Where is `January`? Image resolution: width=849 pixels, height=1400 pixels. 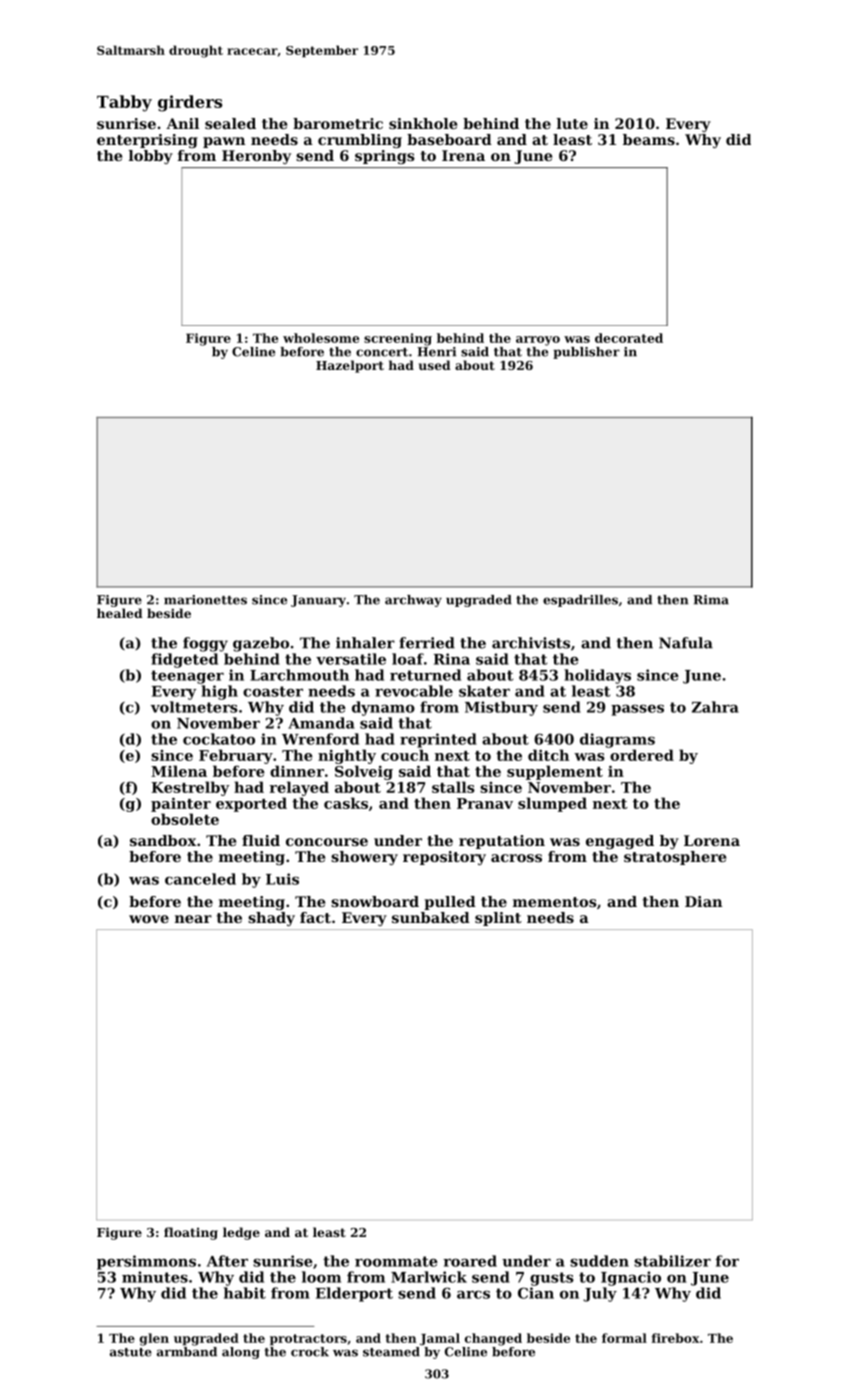 January is located at coordinates (318, 601).
